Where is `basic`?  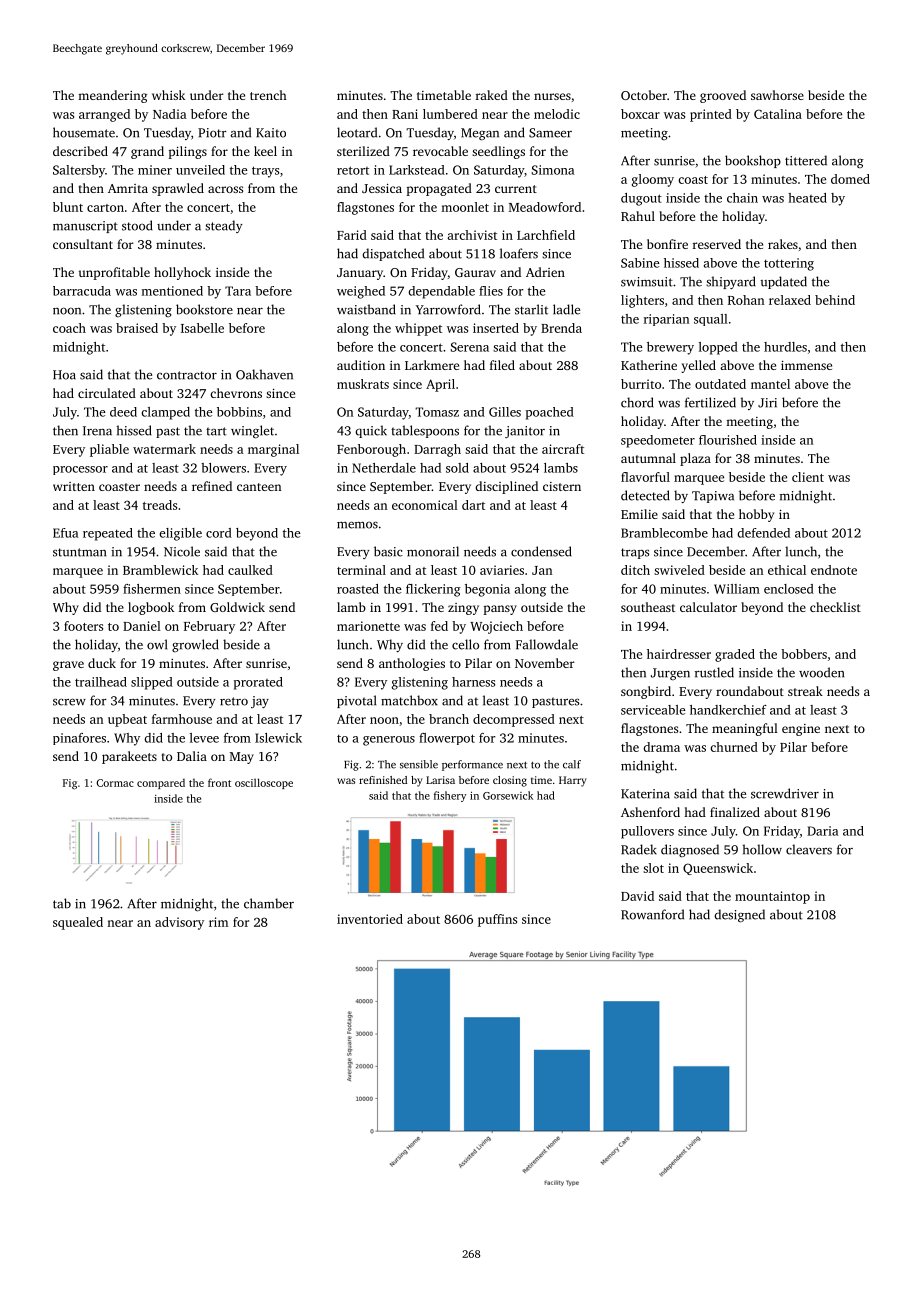
basic is located at coordinates (388, 551).
